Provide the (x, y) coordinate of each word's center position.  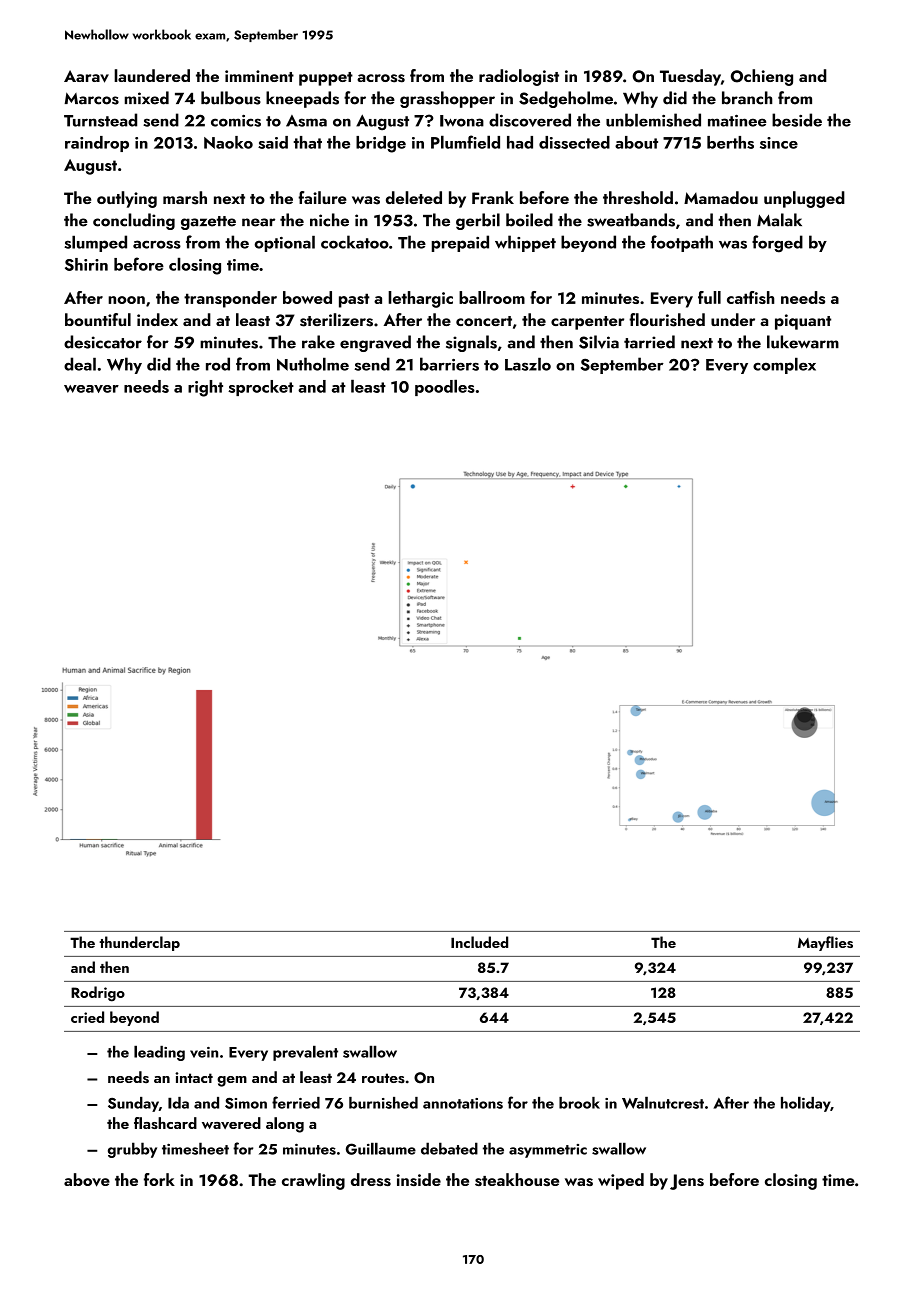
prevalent (305, 1053)
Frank (493, 197)
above (87, 1180)
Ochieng (762, 77)
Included (479, 942)
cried (87, 1017)
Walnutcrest (663, 1102)
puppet (326, 79)
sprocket (261, 388)
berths (730, 142)
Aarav (86, 76)
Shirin (86, 264)
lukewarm (803, 342)
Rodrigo (98, 994)
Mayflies (825, 943)
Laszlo (528, 364)
